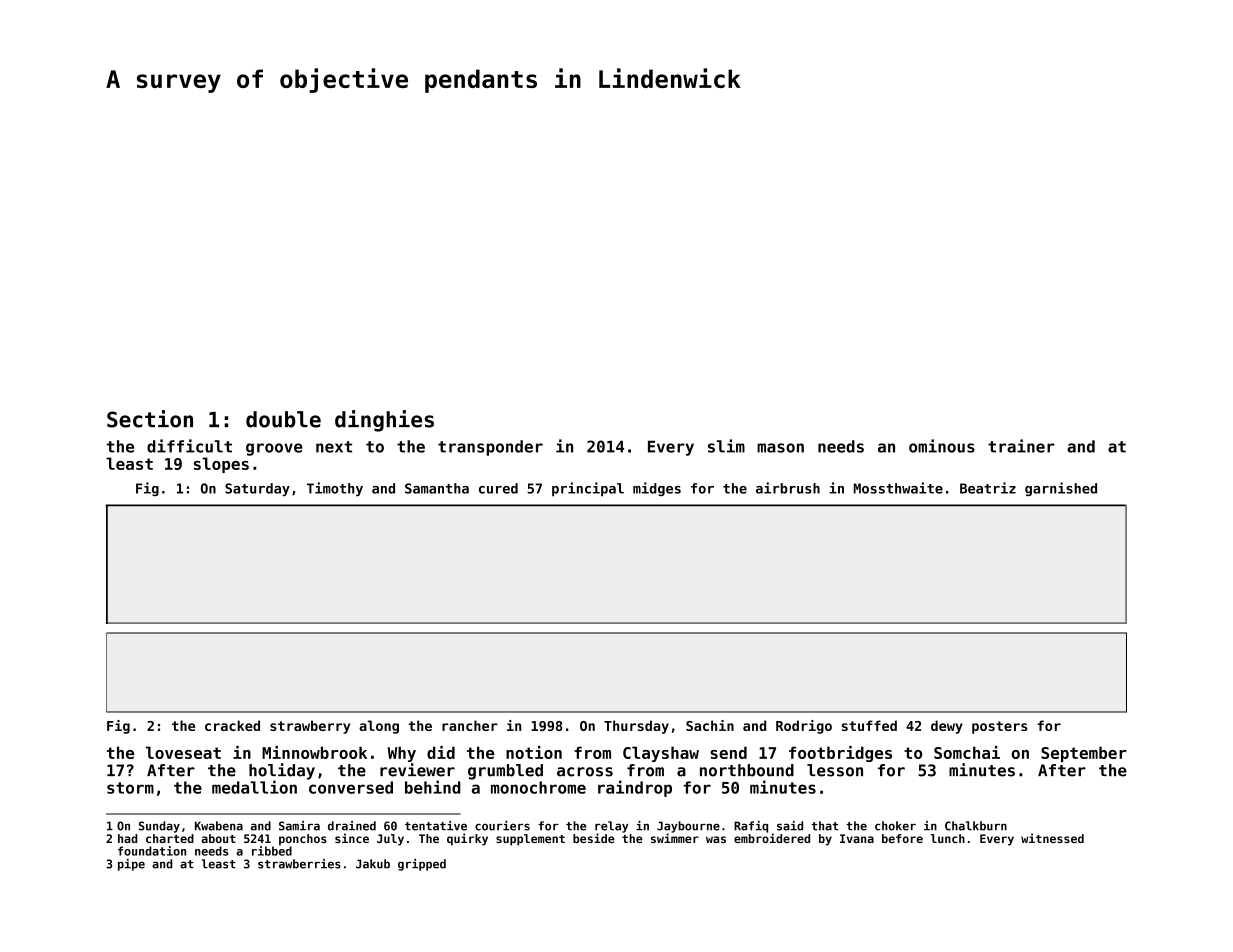 This screenshot has width=1233, height=952. I want to click on strawberries, so click(299, 864).
